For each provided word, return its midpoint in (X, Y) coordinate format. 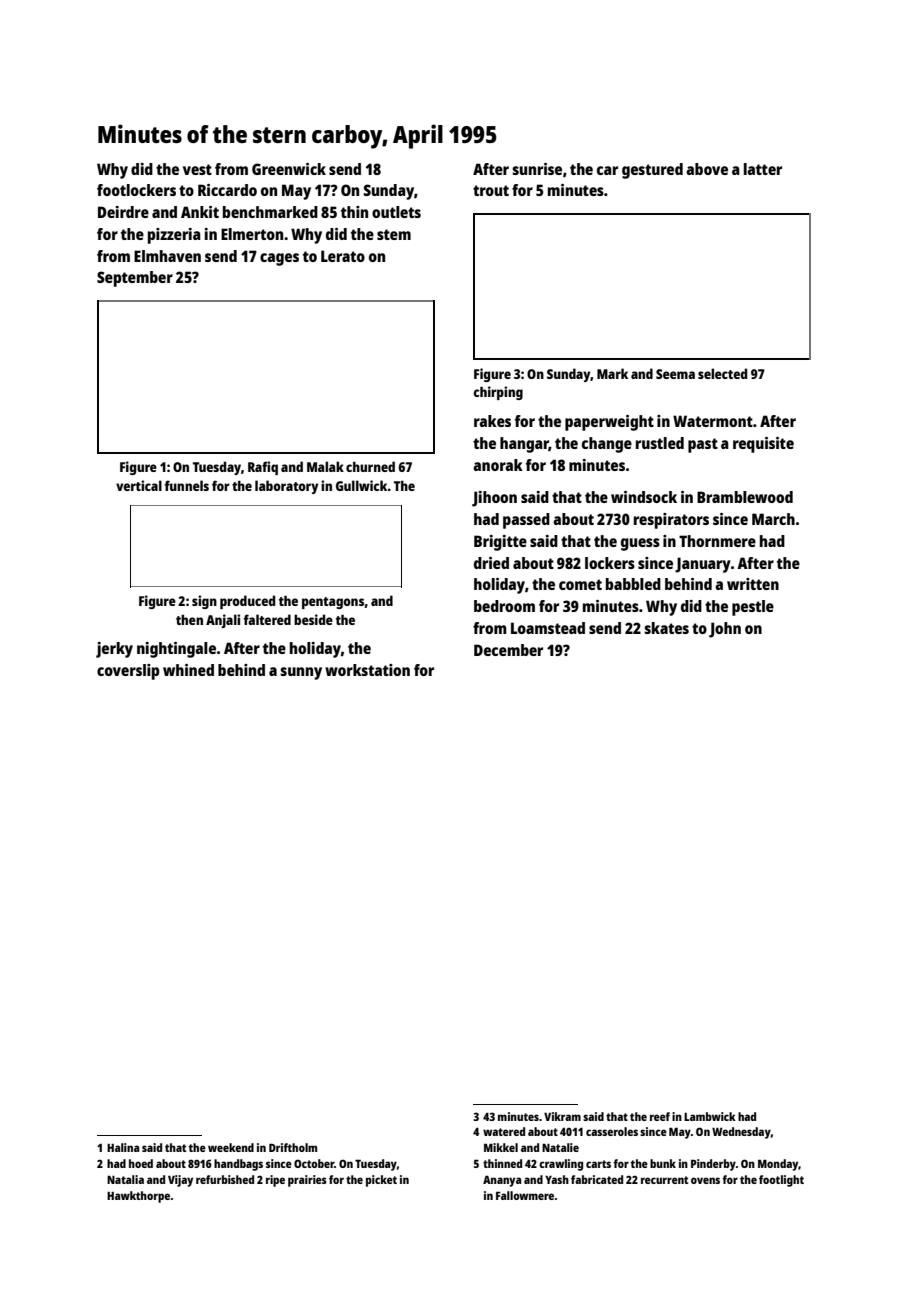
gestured (652, 171)
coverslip (128, 672)
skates (666, 628)
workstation (367, 670)
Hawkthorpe (138, 1197)
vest (197, 169)
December (508, 650)
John (725, 630)
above (707, 169)
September (135, 279)
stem (394, 234)
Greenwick (289, 169)
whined (188, 670)
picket (381, 1181)
